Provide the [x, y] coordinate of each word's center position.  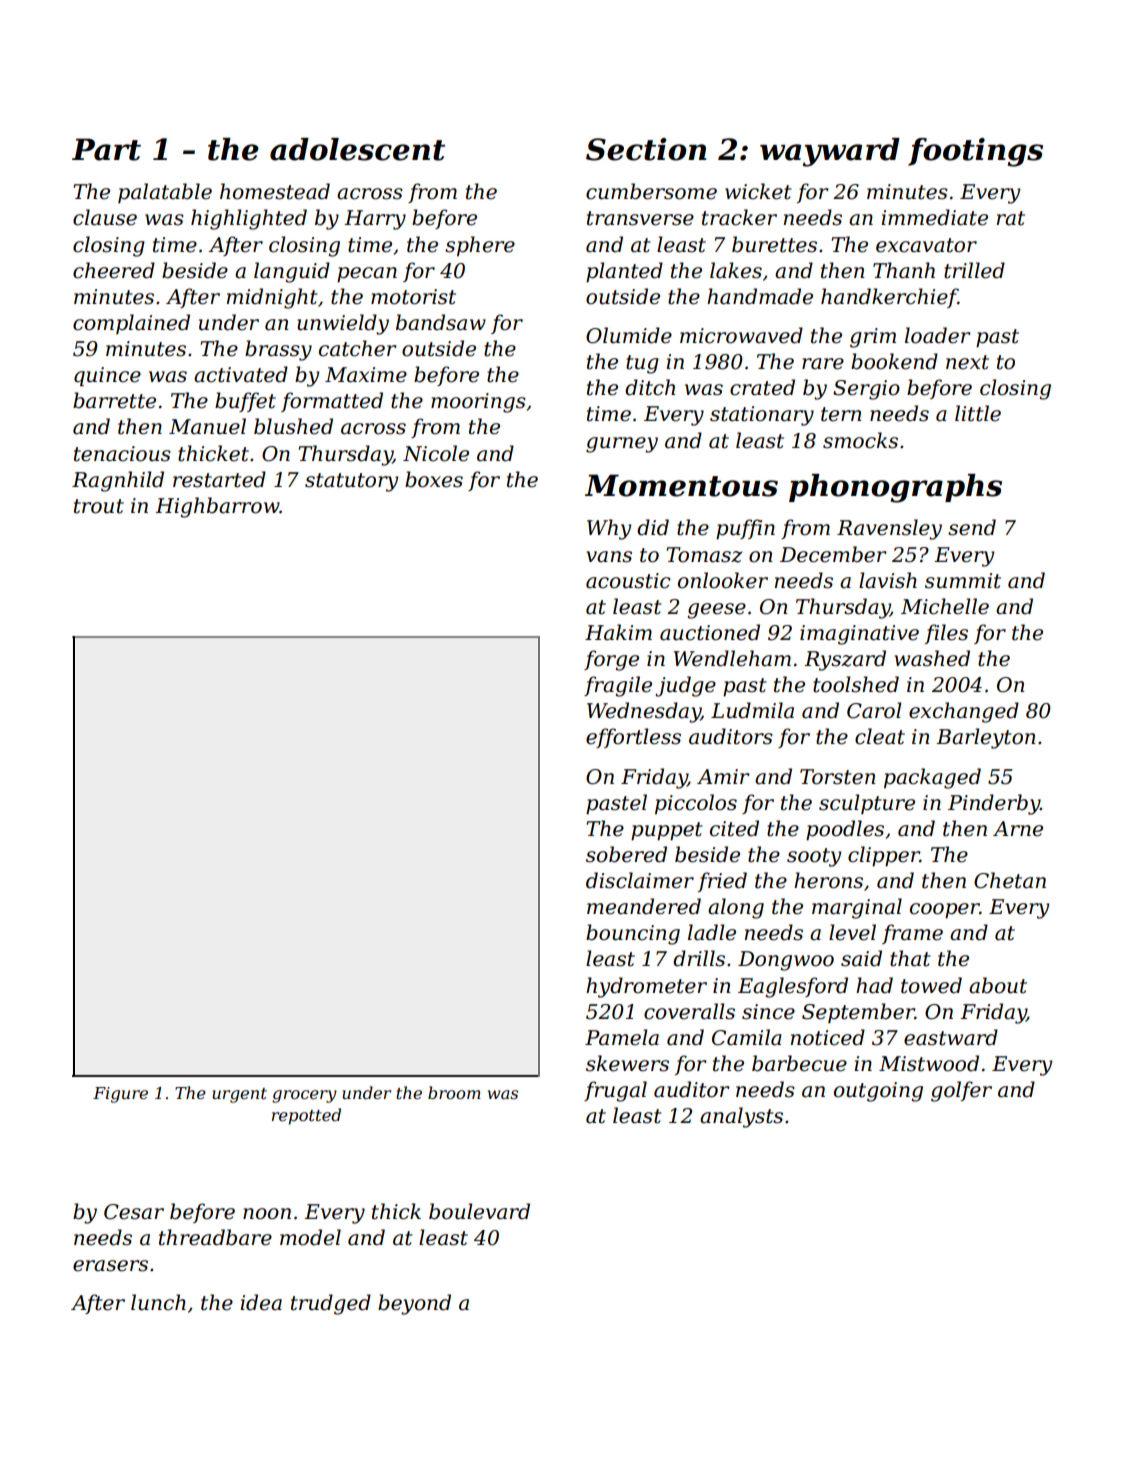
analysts [741, 1117]
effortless [633, 738]
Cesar [134, 1212]
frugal [615, 1091]
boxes [434, 479]
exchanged [964, 712]
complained [131, 324]
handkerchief [889, 298]
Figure [120, 1095]
